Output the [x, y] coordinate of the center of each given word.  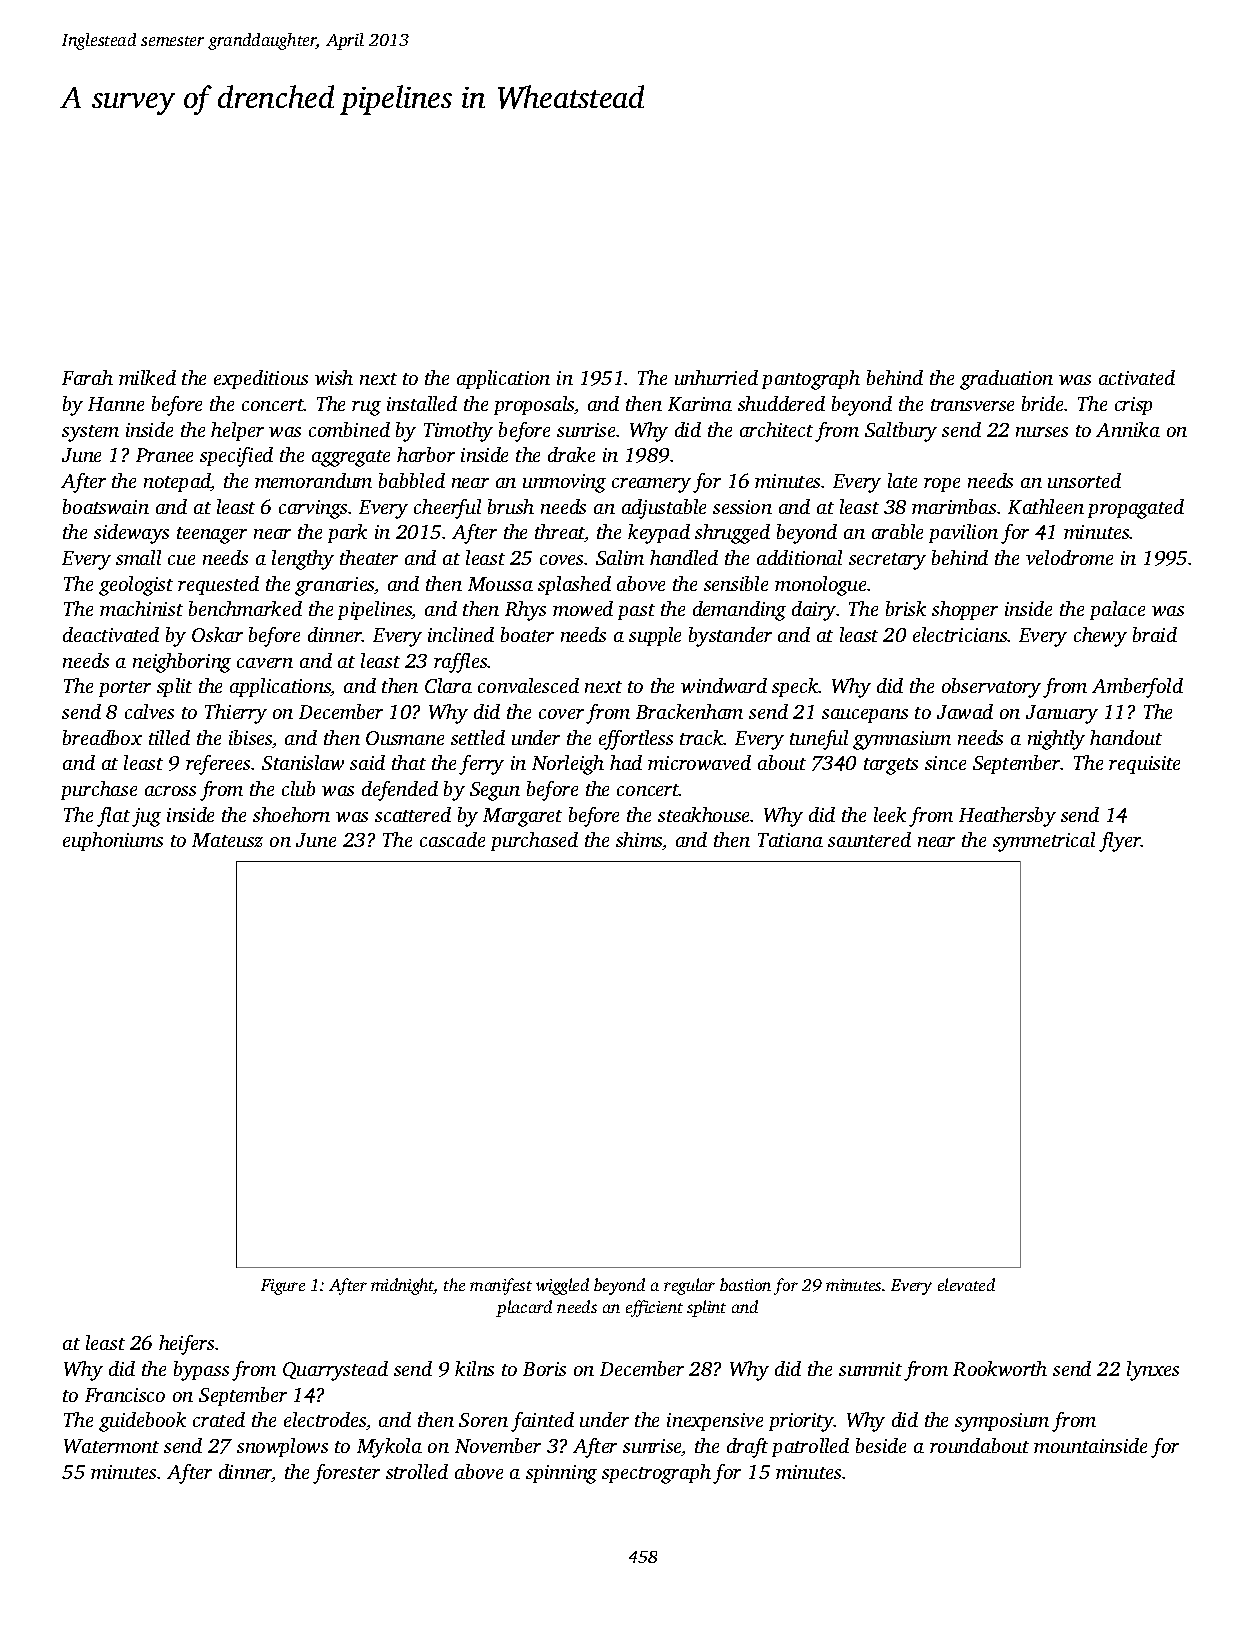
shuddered [781, 403]
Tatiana [790, 840]
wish [334, 377]
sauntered [869, 839]
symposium [1002, 1422]
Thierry [236, 714]
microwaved [699, 762]
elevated [966, 1284]
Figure [283, 1287]
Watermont [111, 1446]
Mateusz [227, 840]
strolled [417, 1471]
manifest [501, 1286]
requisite [1144, 765]
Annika [1128, 429]
